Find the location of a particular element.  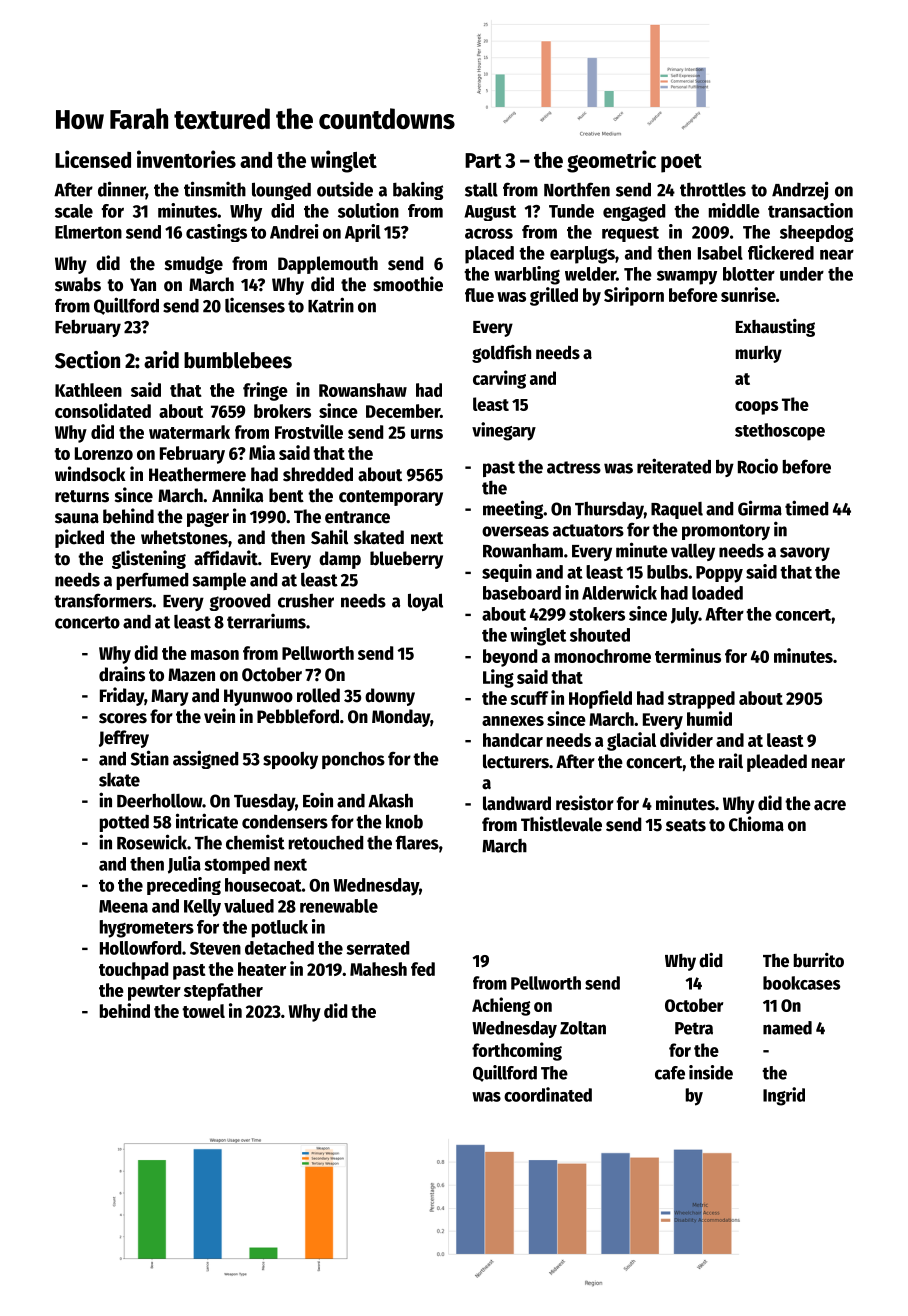

forthcoming is located at coordinates (517, 1051).
